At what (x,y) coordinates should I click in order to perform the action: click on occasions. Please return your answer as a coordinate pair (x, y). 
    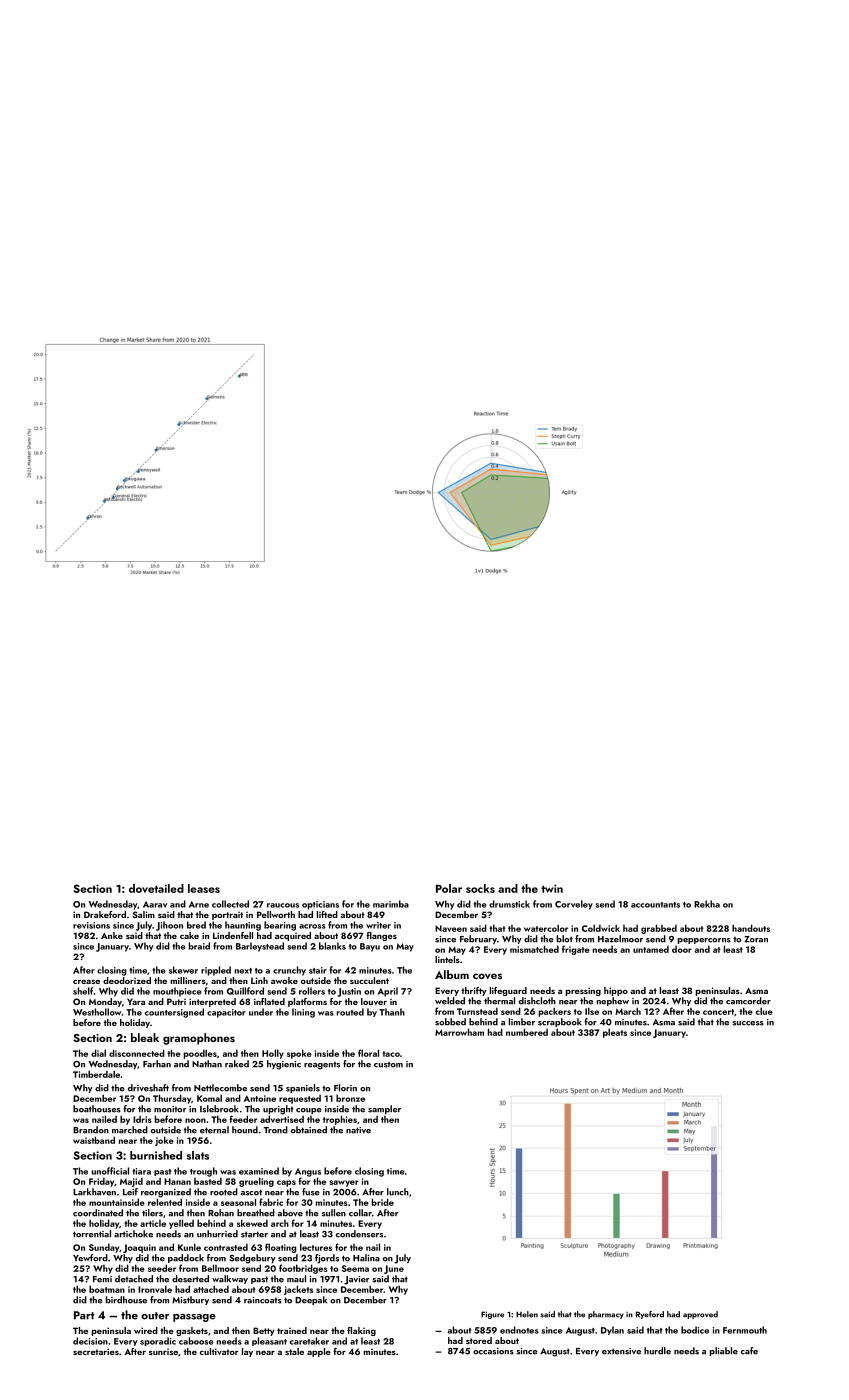
    Looking at the image, I should click on (493, 1351).
